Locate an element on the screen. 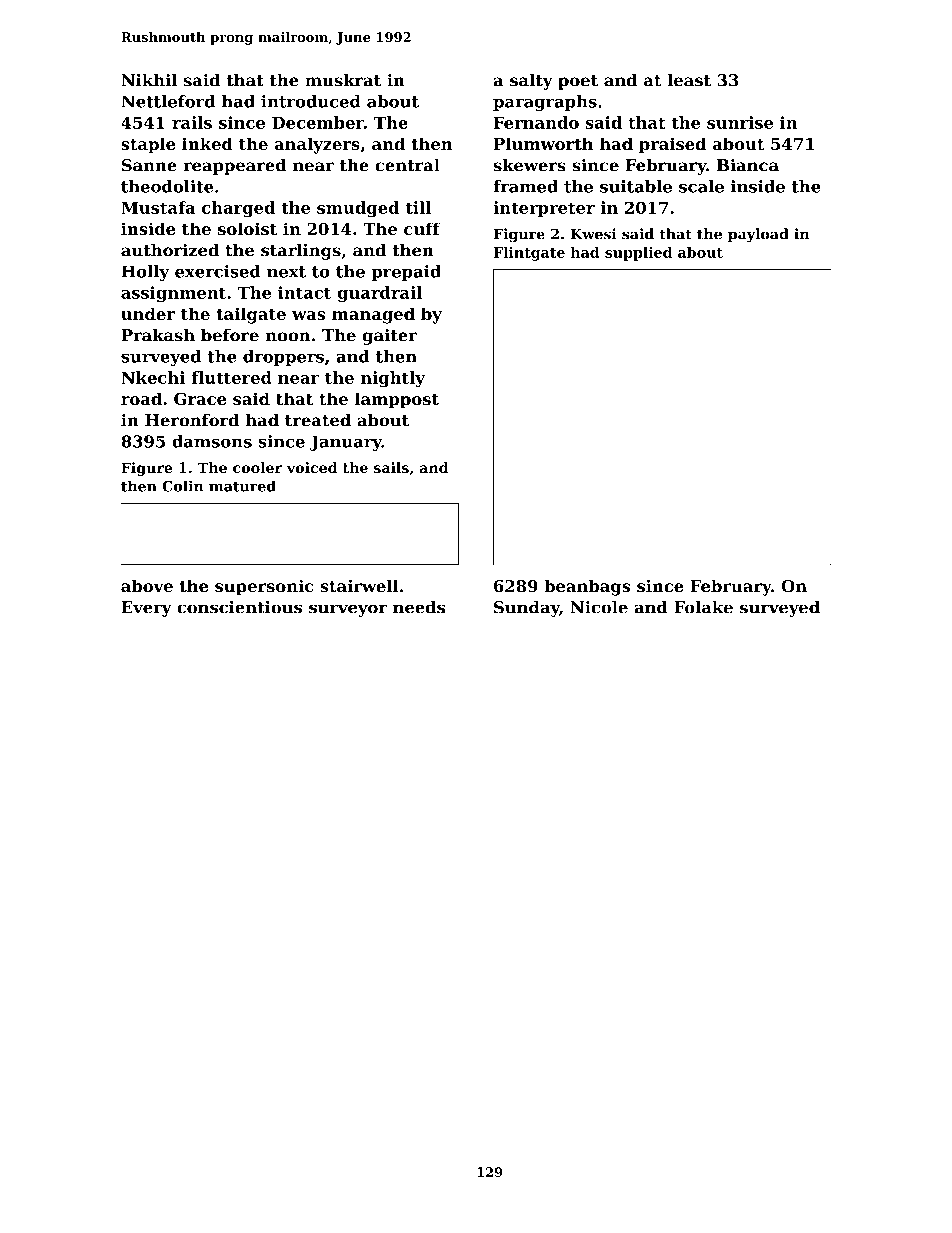  least is located at coordinates (689, 80).
